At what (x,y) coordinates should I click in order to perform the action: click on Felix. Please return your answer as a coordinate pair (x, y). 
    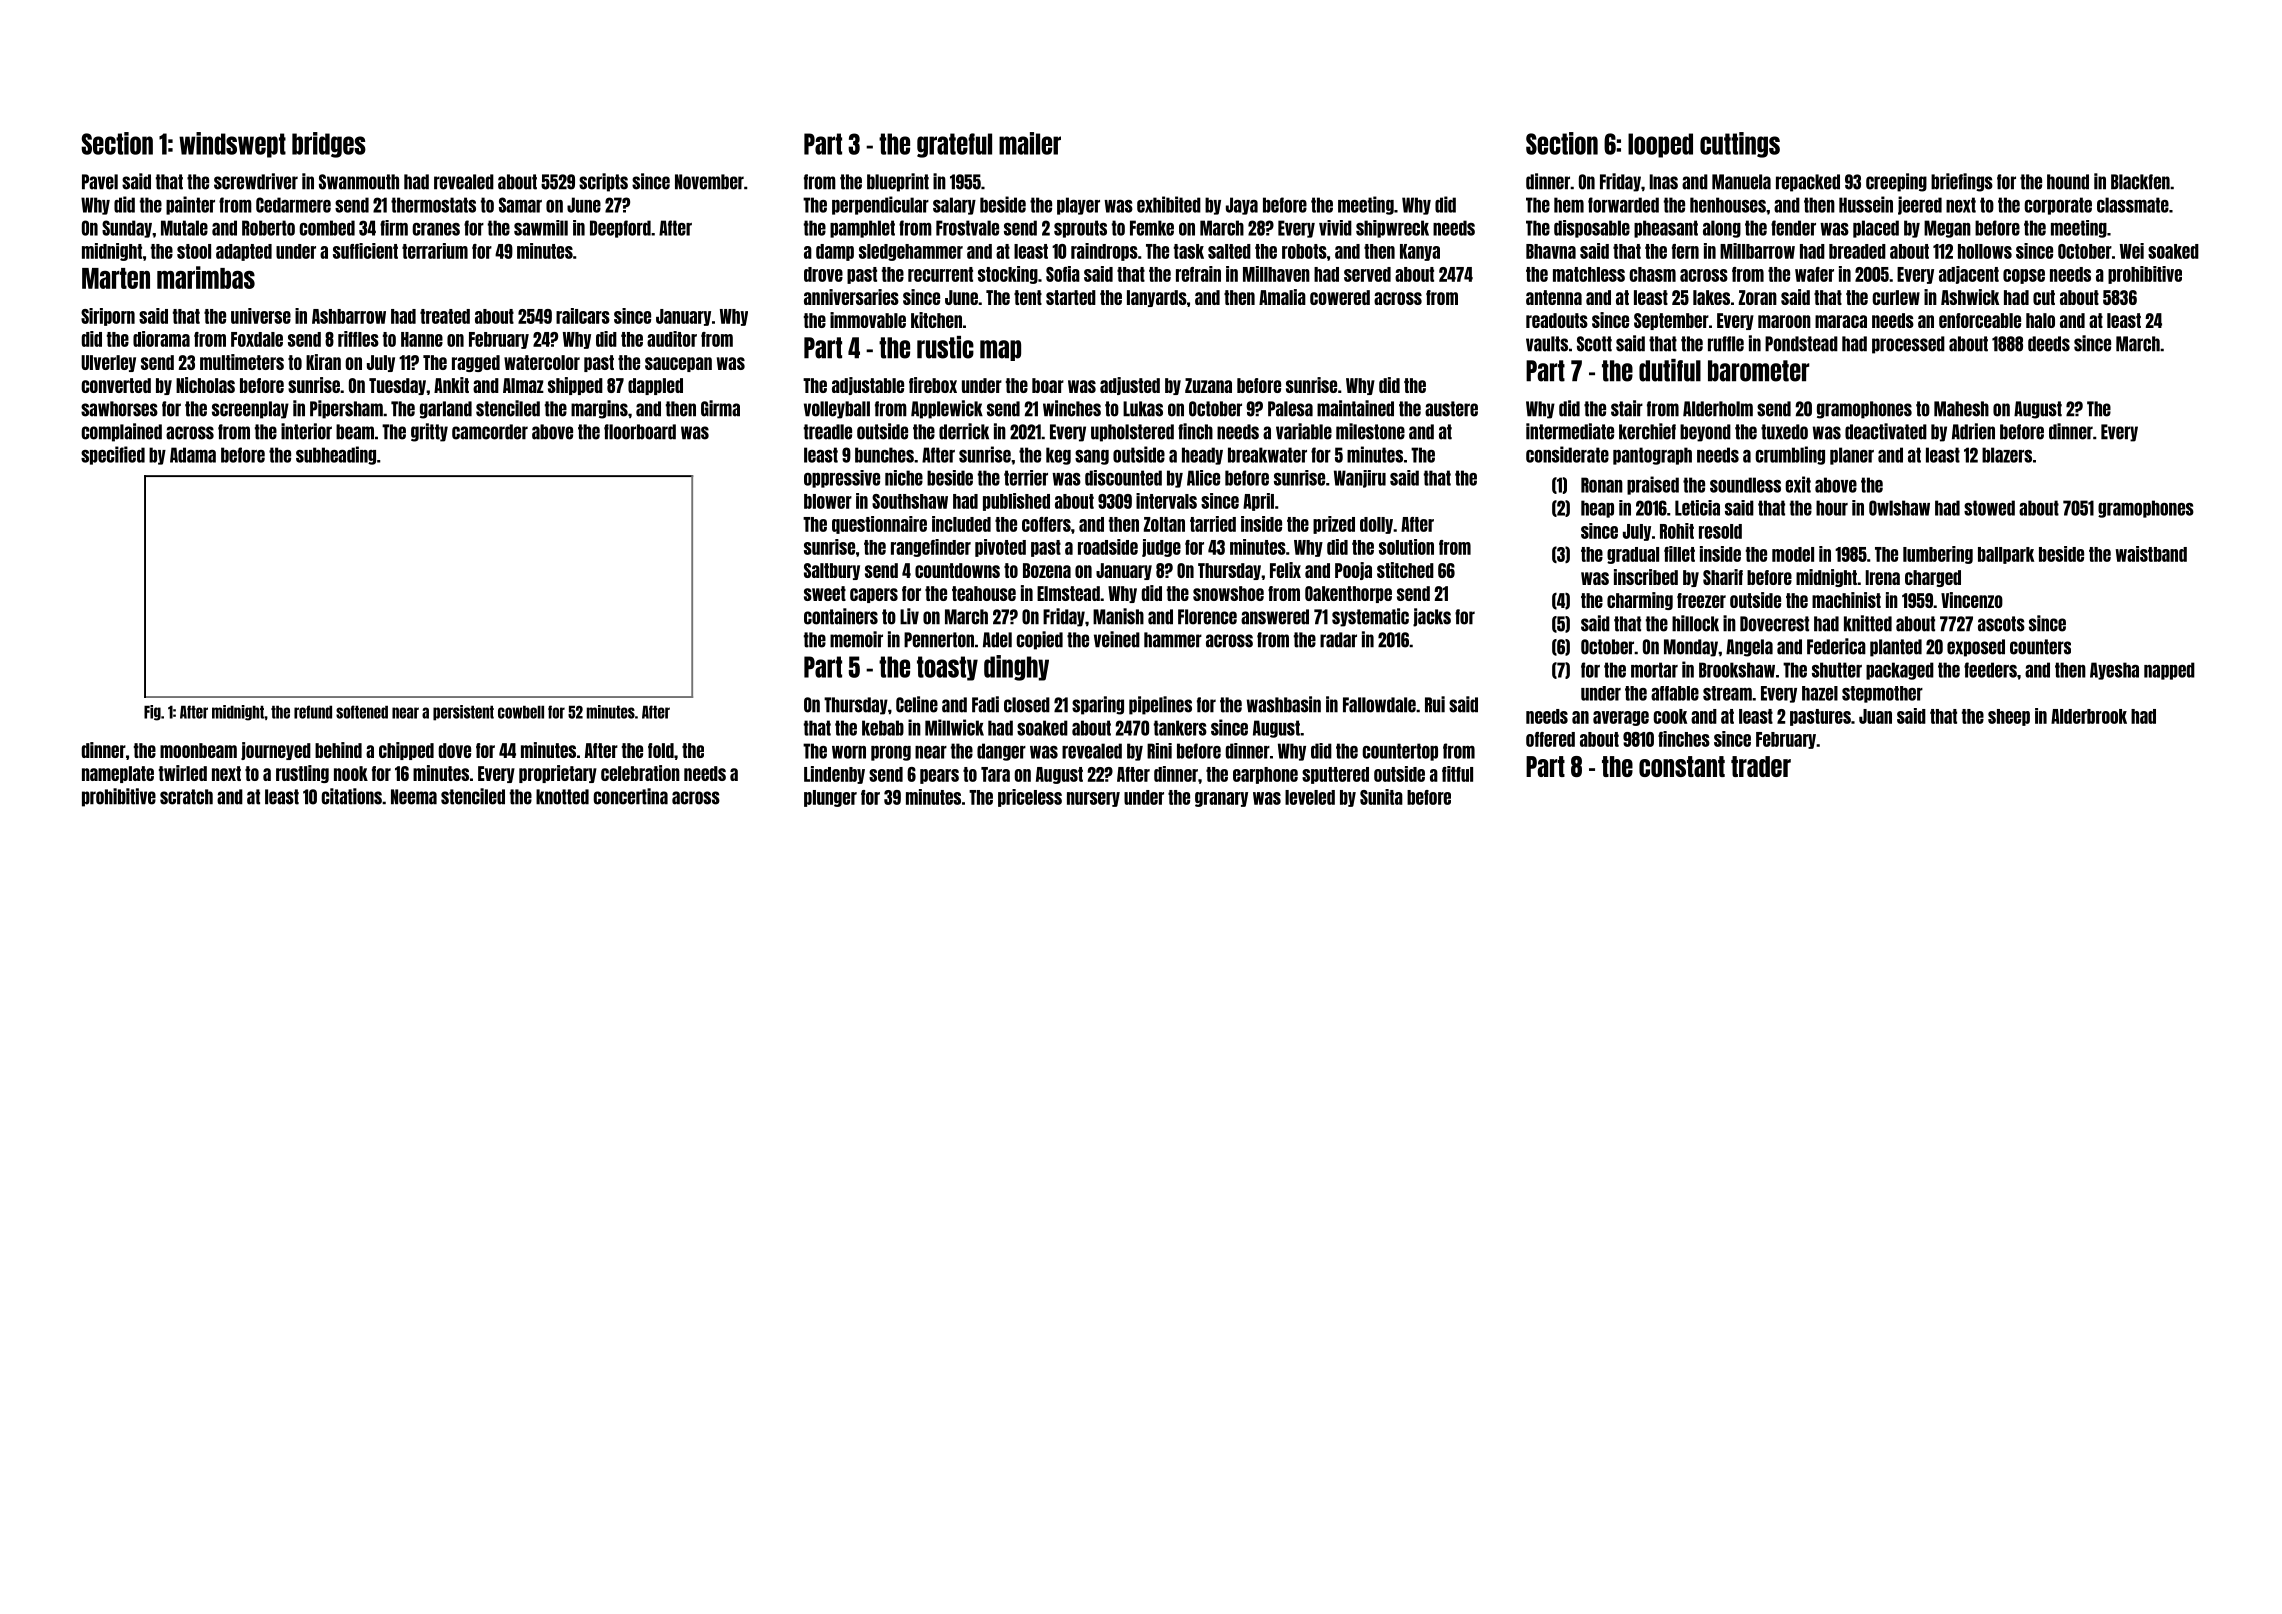
    Looking at the image, I should click on (1285, 570).
